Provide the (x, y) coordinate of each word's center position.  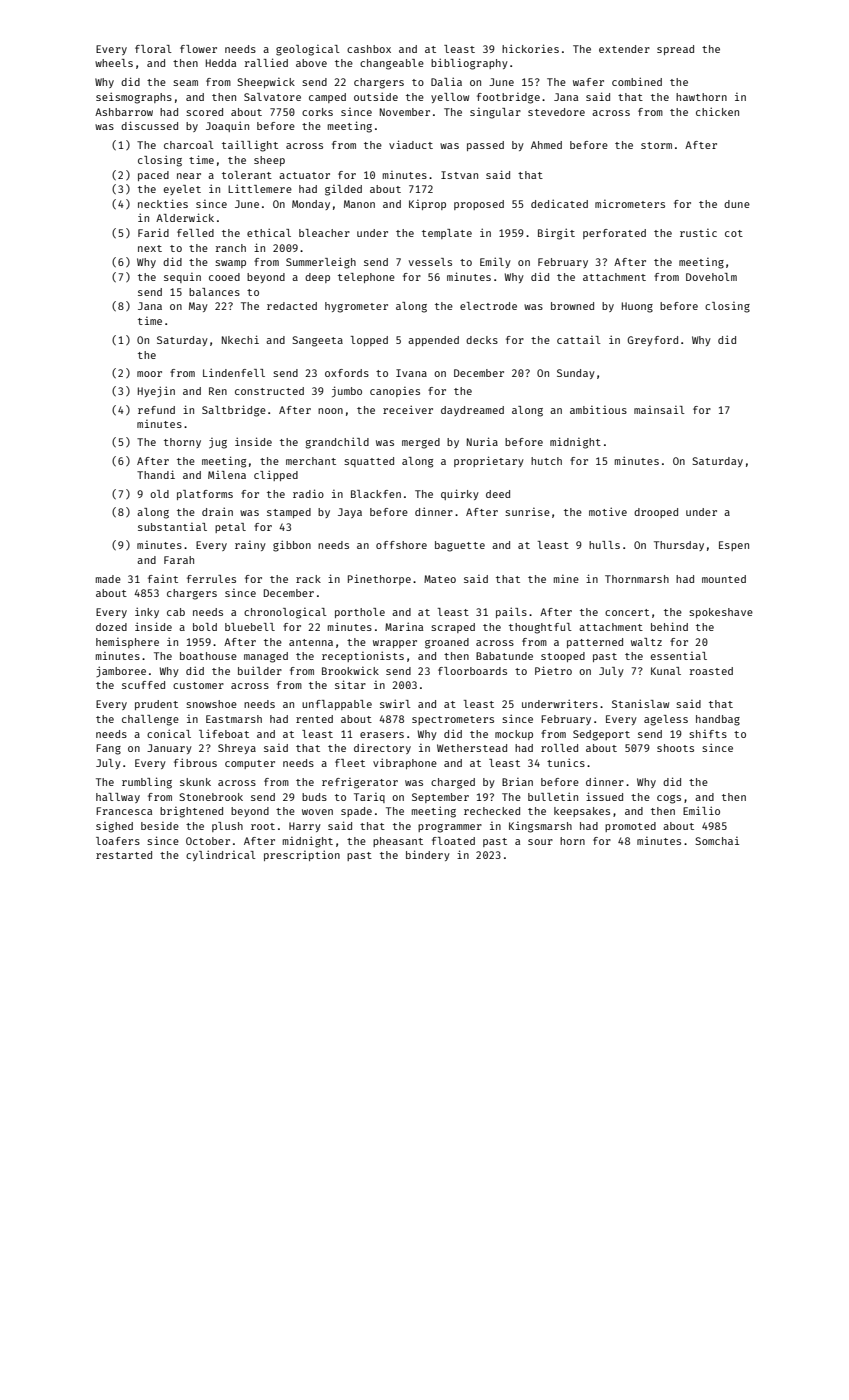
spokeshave (721, 613)
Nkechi (240, 339)
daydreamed (472, 411)
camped (327, 98)
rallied (266, 62)
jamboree (121, 671)
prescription (302, 855)
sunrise (527, 512)
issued (604, 796)
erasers (382, 735)
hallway (118, 798)
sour (540, 842)
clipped (276, 475)
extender (624, 49)
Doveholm (711, 277)
